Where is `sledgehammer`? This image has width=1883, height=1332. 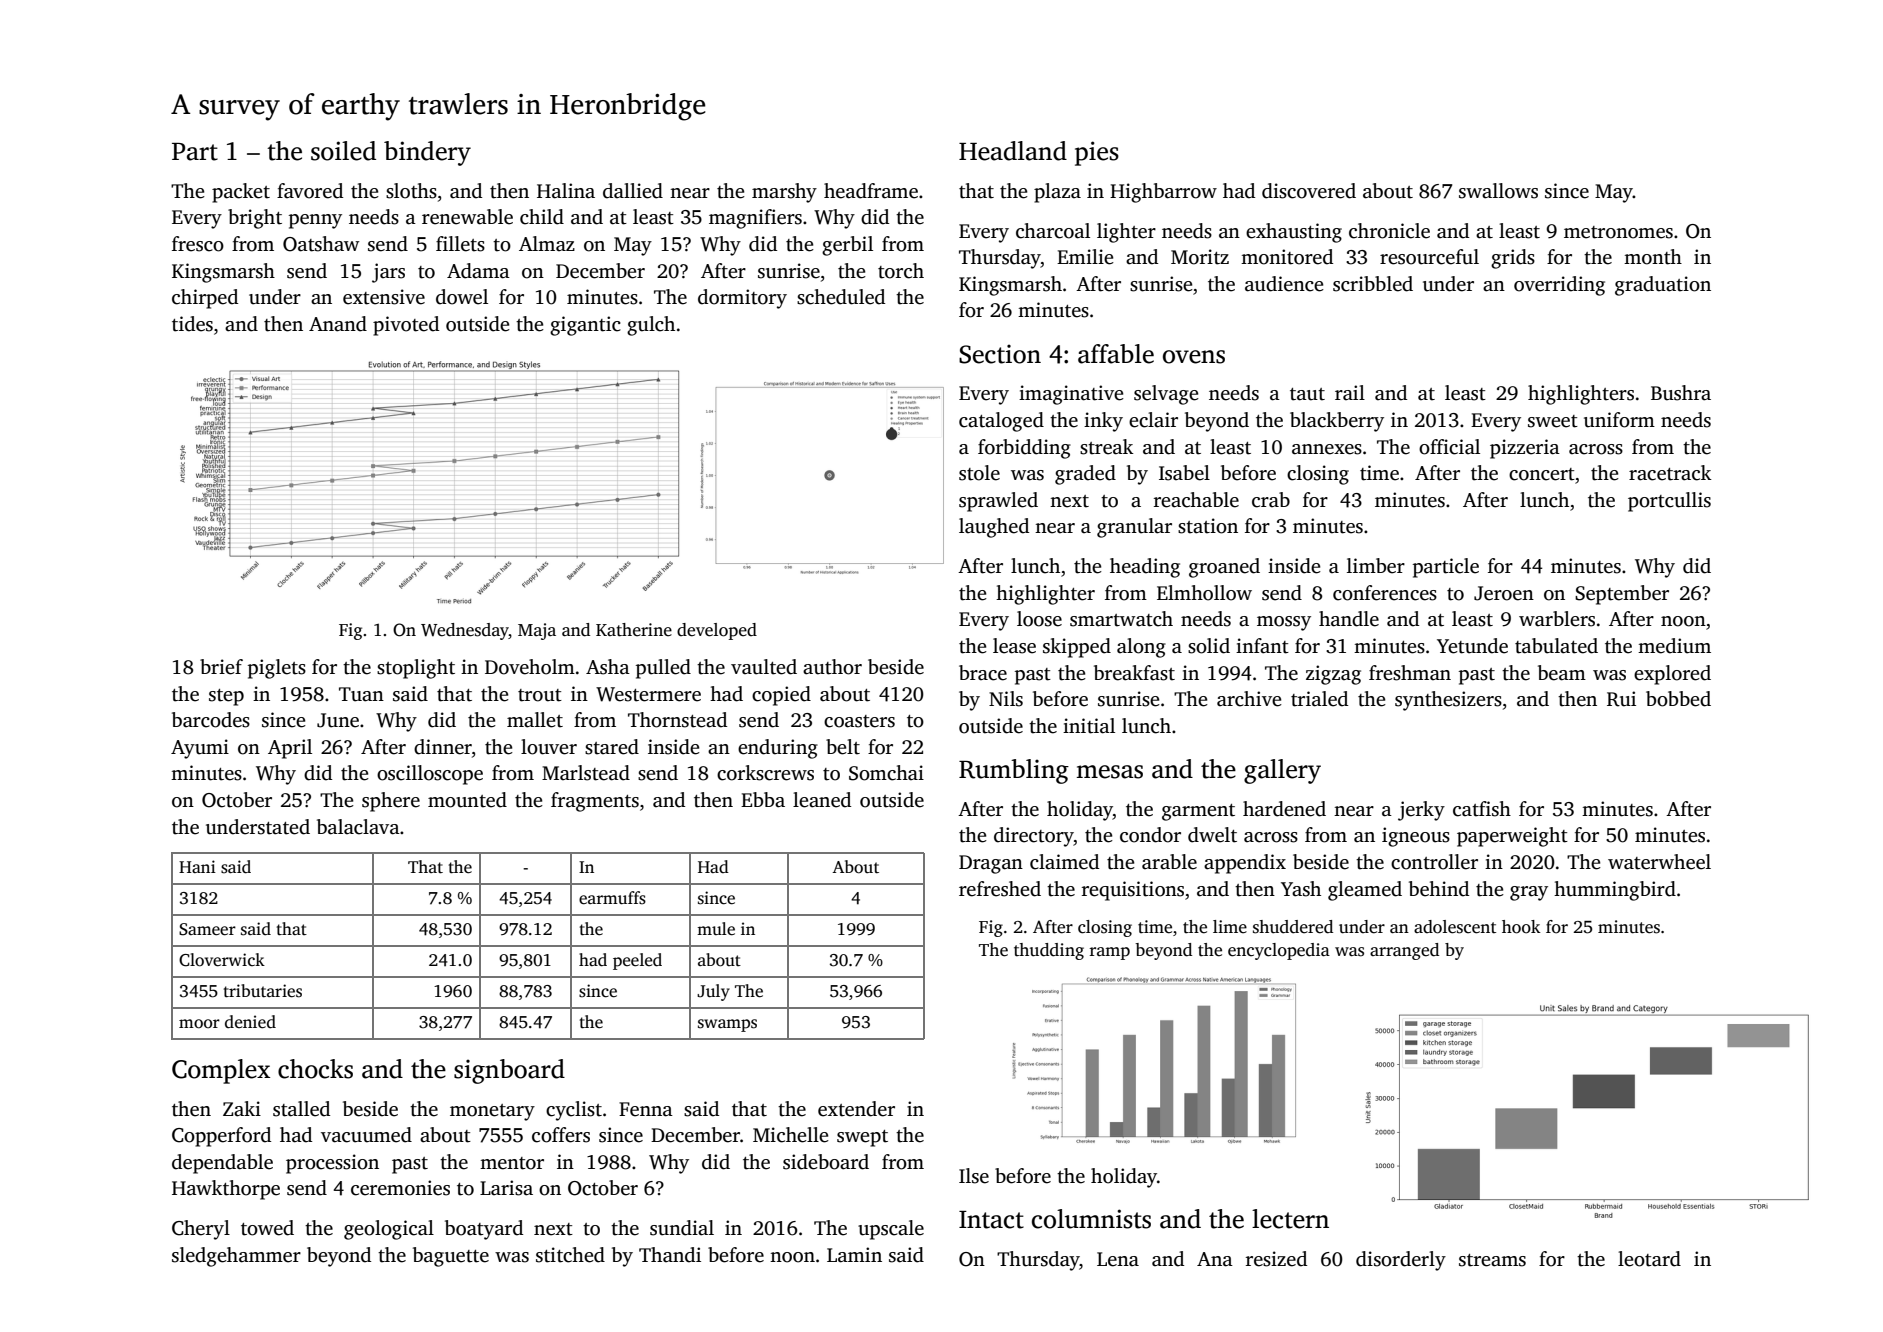 sledgehammer is located at coordinates (236, 1257).
